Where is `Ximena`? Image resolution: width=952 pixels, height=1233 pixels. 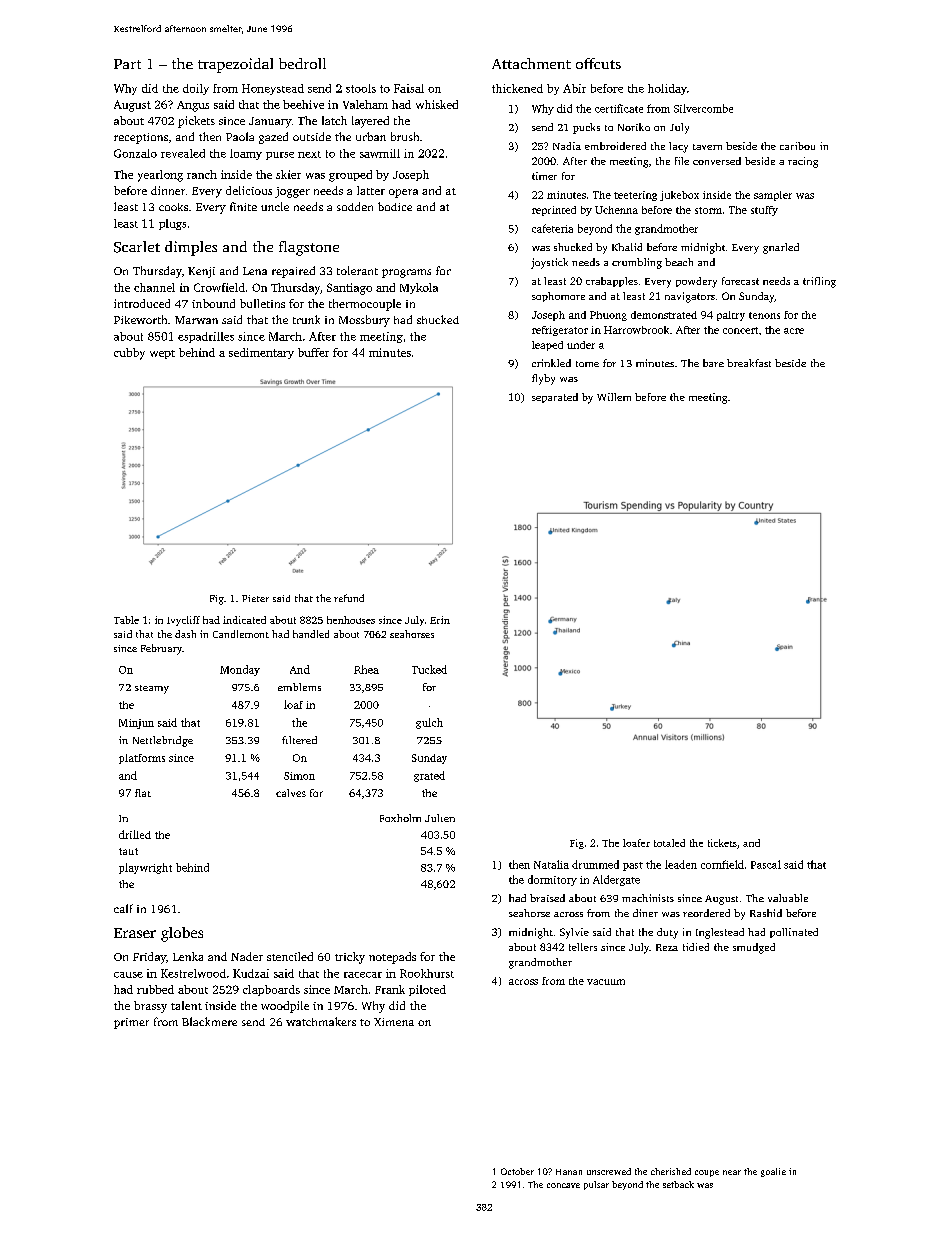 Ximena is located at coordinates (394, 1022).
